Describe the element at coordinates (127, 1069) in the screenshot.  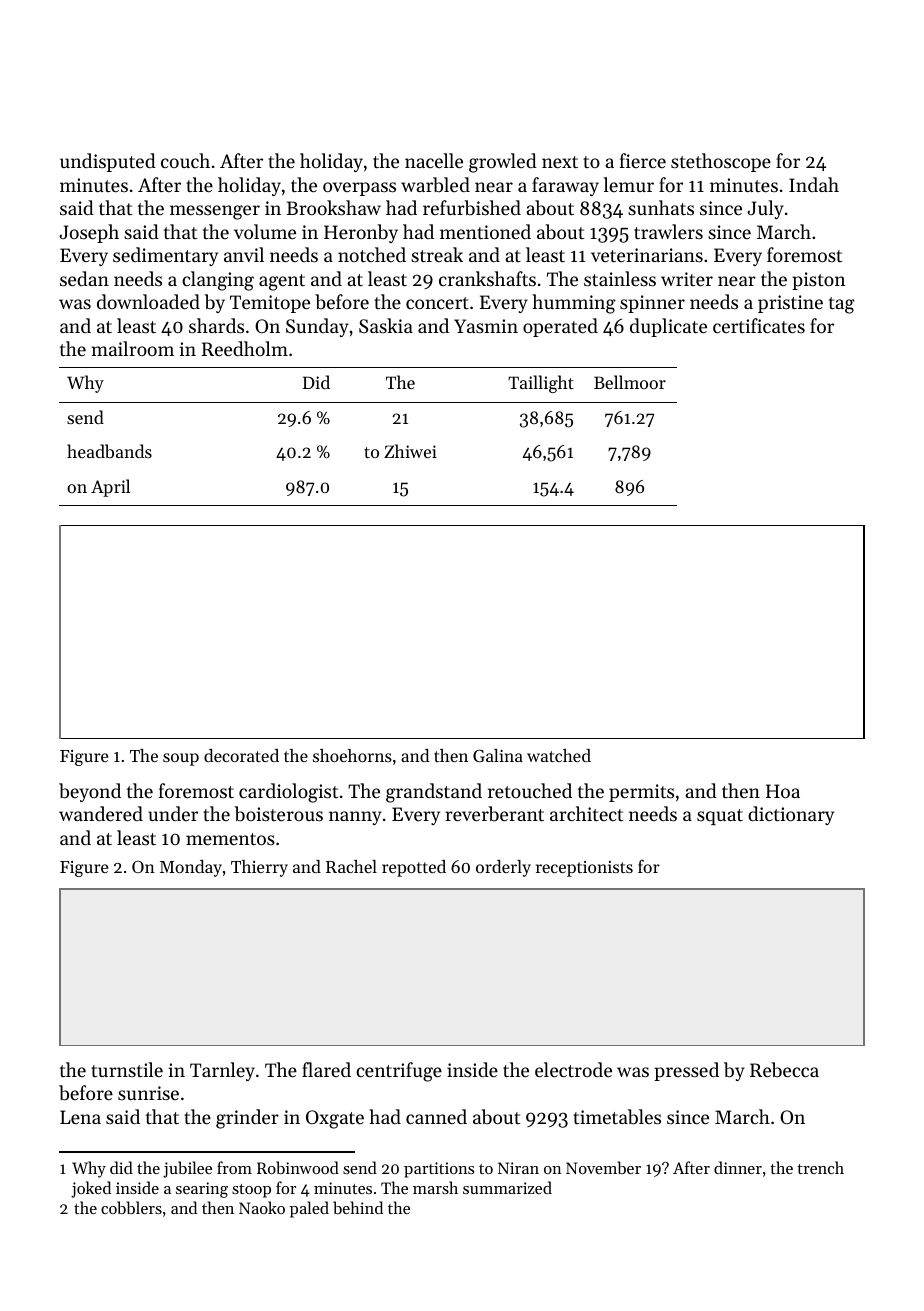
I see `turnstile` at that location.
